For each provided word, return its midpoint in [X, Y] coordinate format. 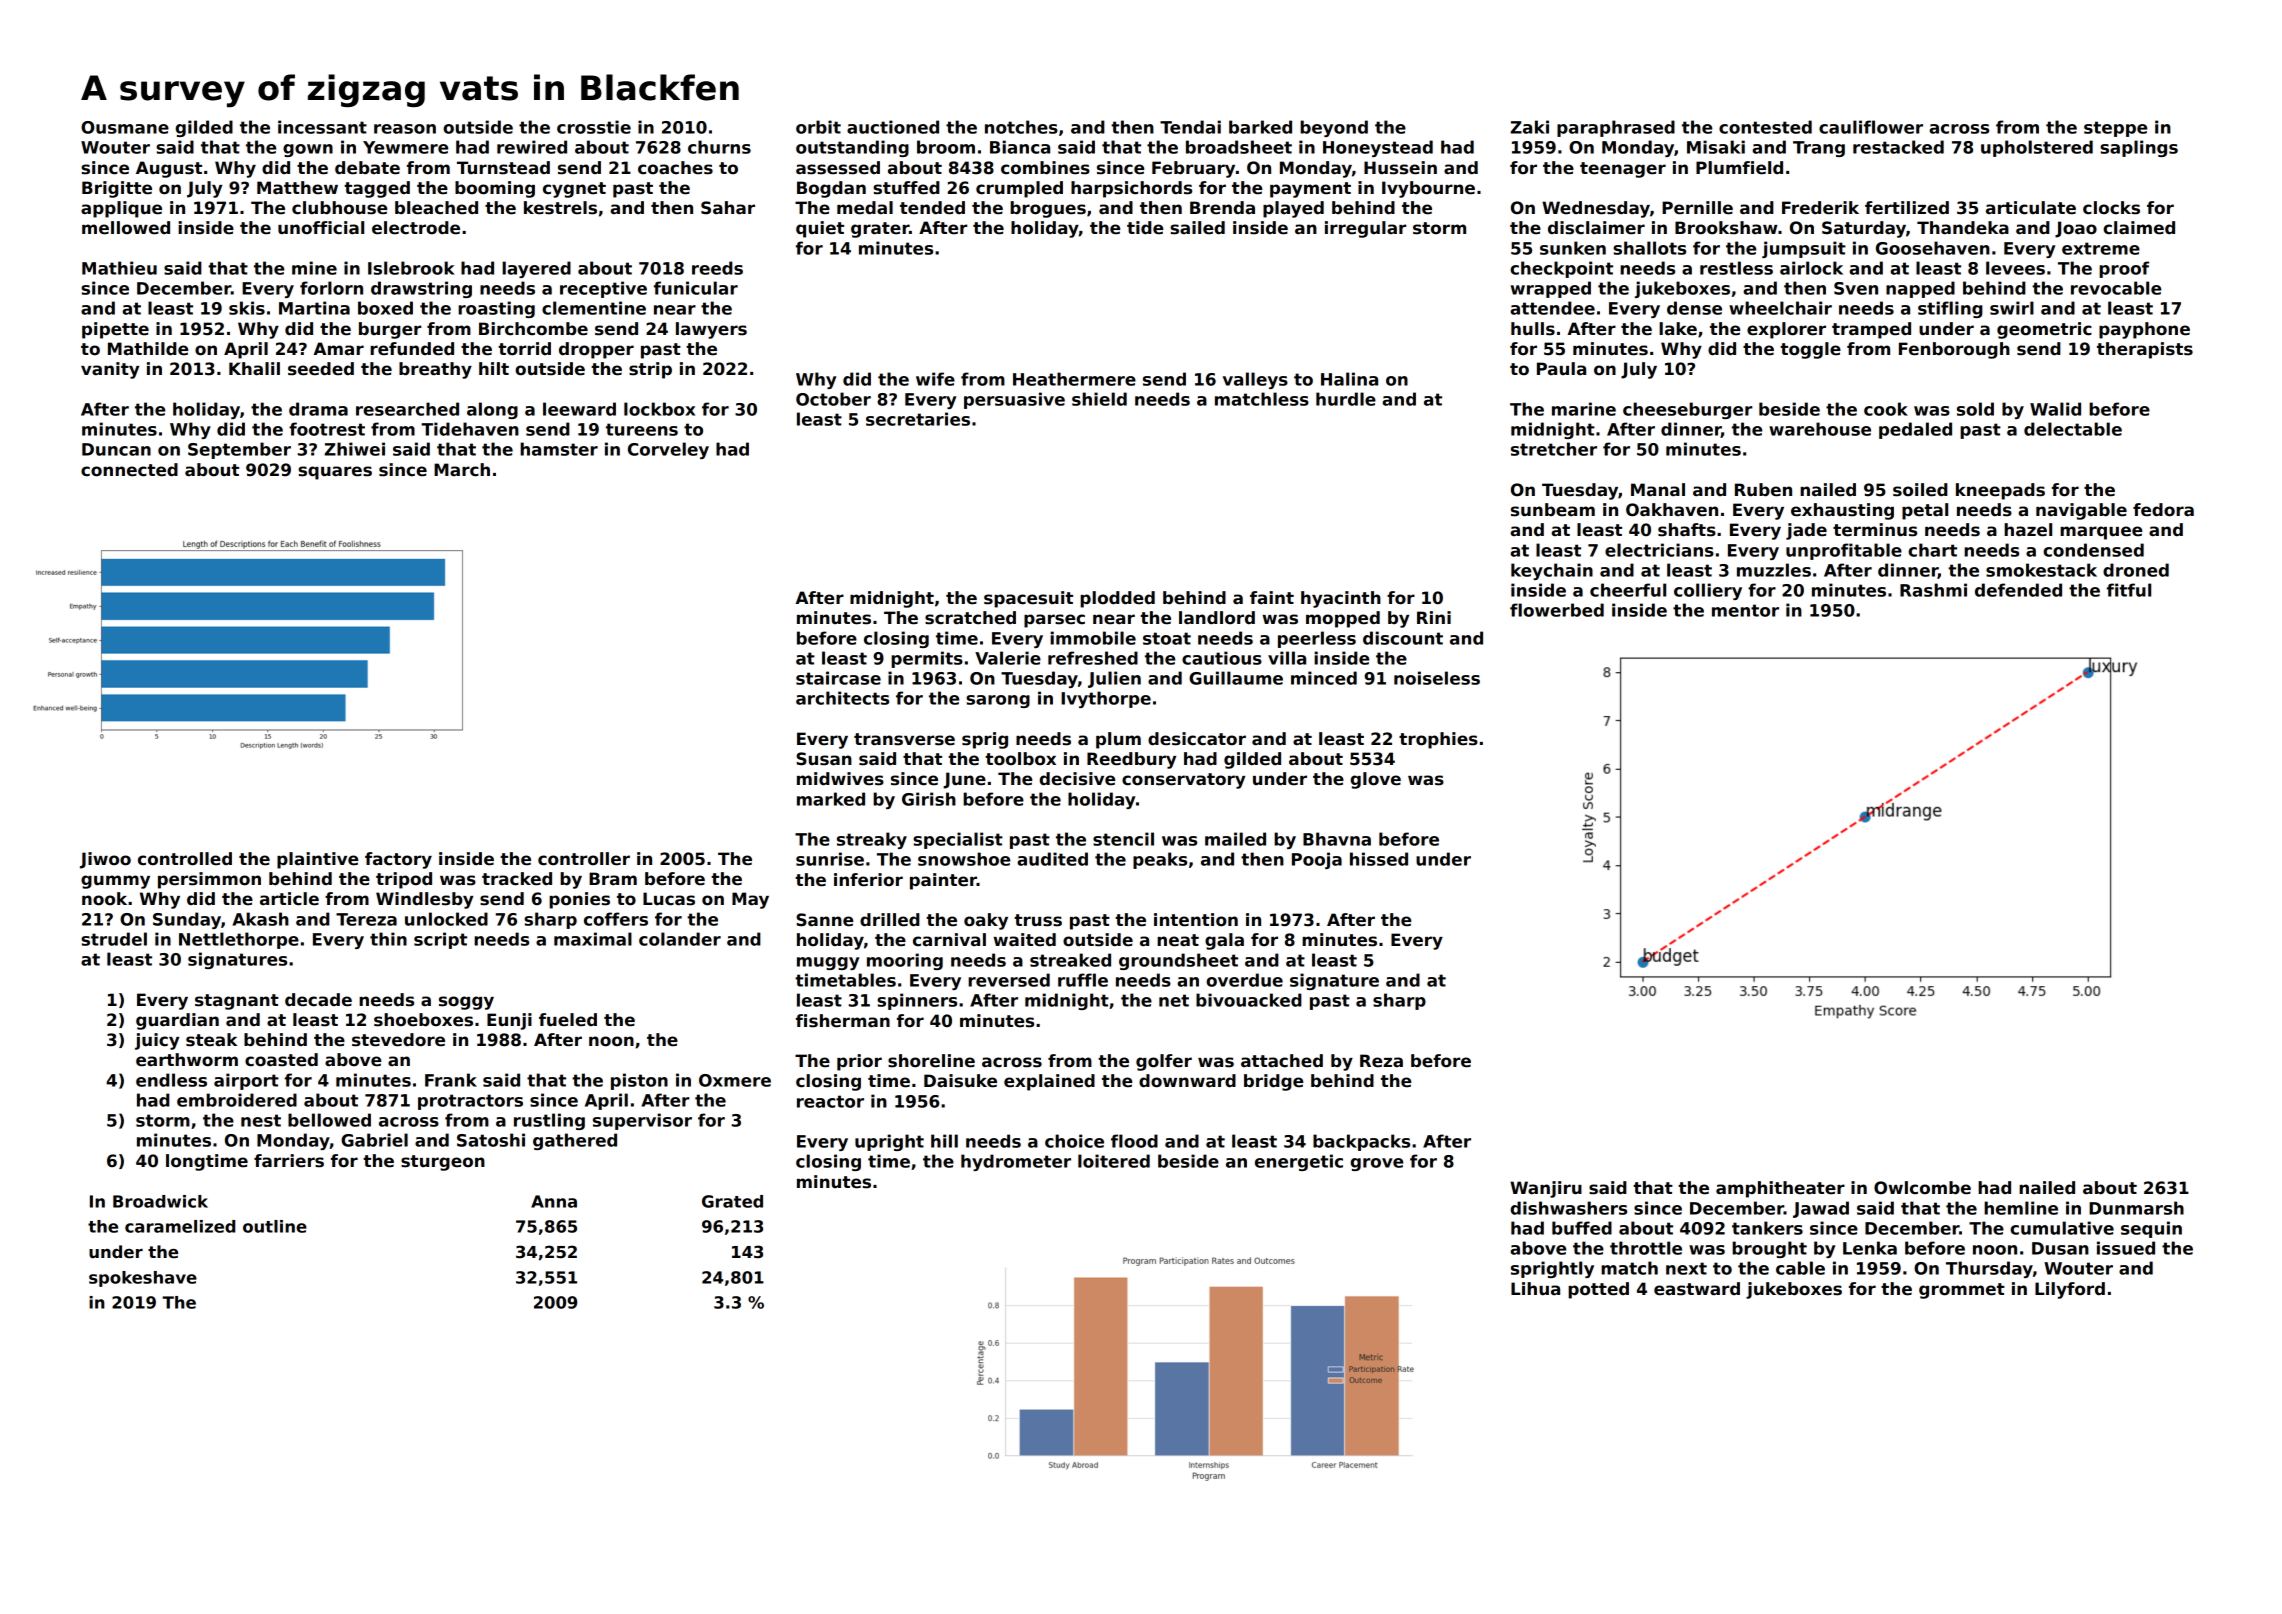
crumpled [1019, 189]
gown [308, 150]
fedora [2163, 510]
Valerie [1008, 658]
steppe [2115, 129]
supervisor [642, 1121]
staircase [838, 678]
